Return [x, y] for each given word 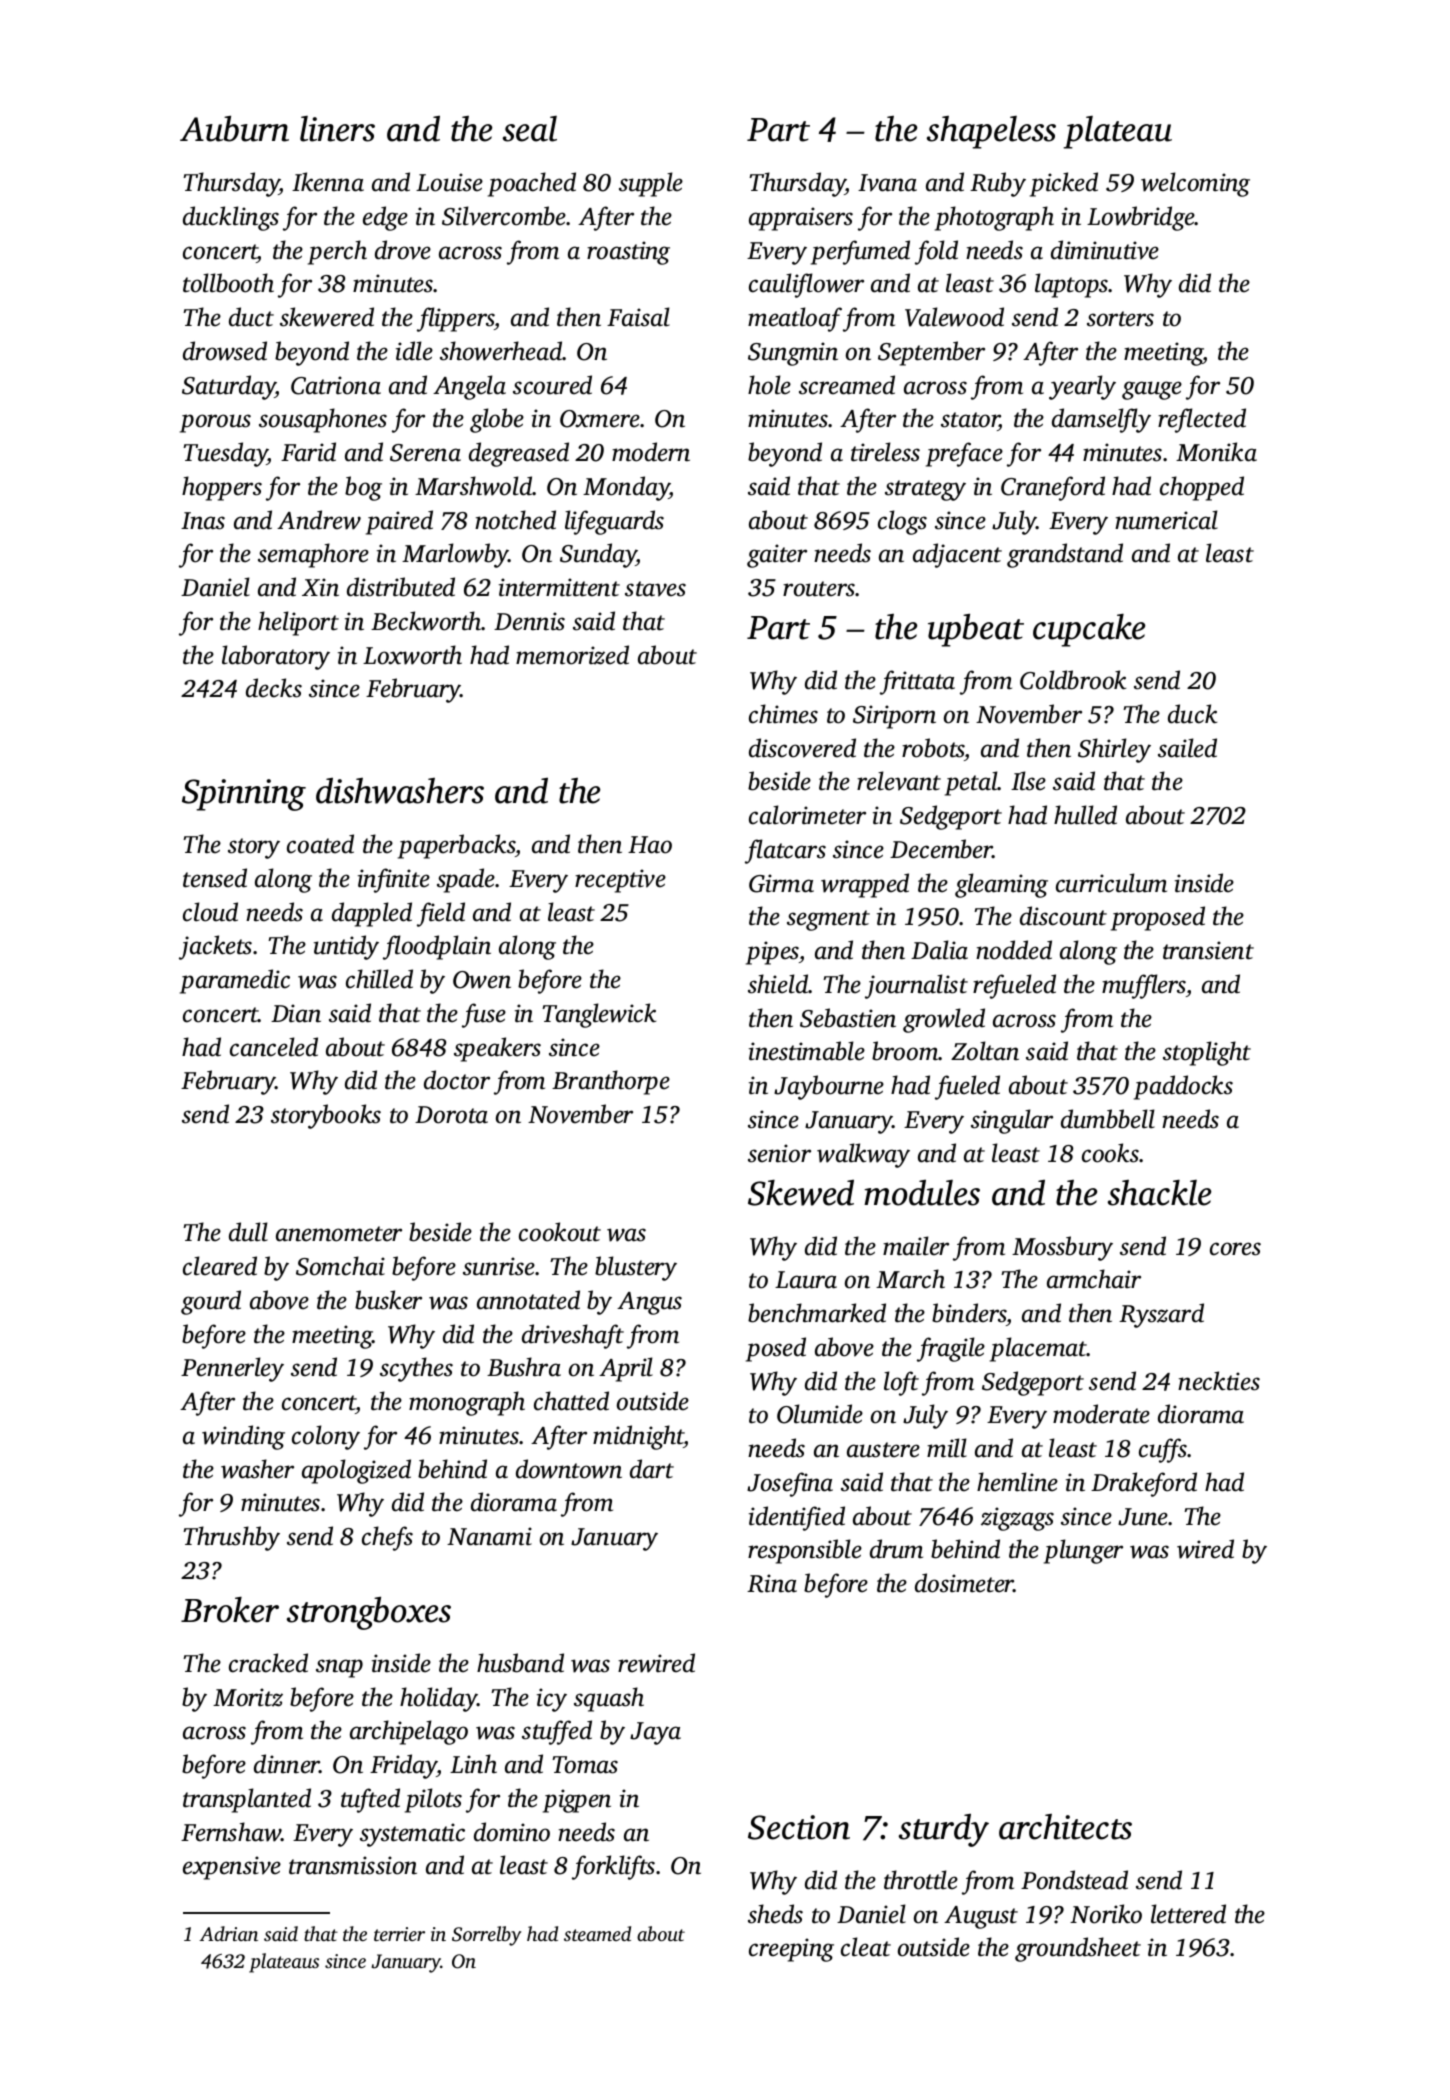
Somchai [340, 1266]
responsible [805, 1551]
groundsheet [1078, 1949]
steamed [597, 1933]
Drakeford [1144, 1484]
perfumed [860, 252]
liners [337, 129]
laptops [1072, 285]
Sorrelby [486, 1936]
